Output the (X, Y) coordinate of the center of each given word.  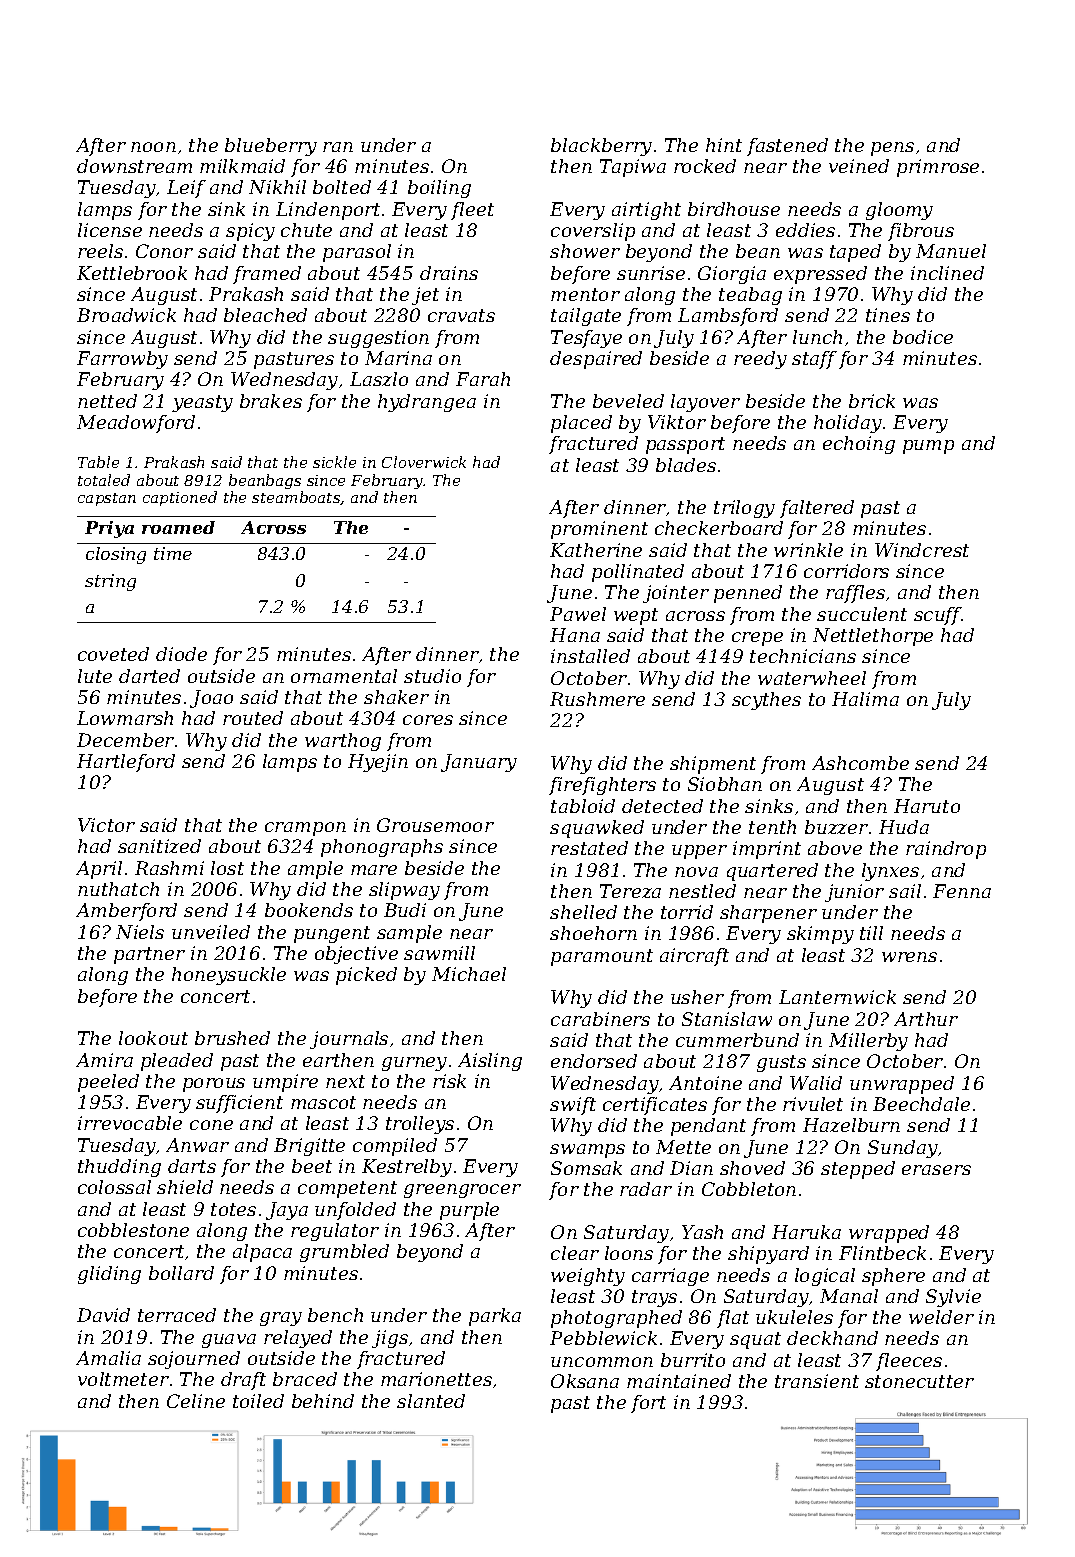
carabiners (600, 1019)
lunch (817, 337)
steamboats (296, 498)
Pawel (578, 614)
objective (356, 955)
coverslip (593, 232)
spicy (250, 232)
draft (243, 1381)
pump (928, 447)
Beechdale (921, 1104)
